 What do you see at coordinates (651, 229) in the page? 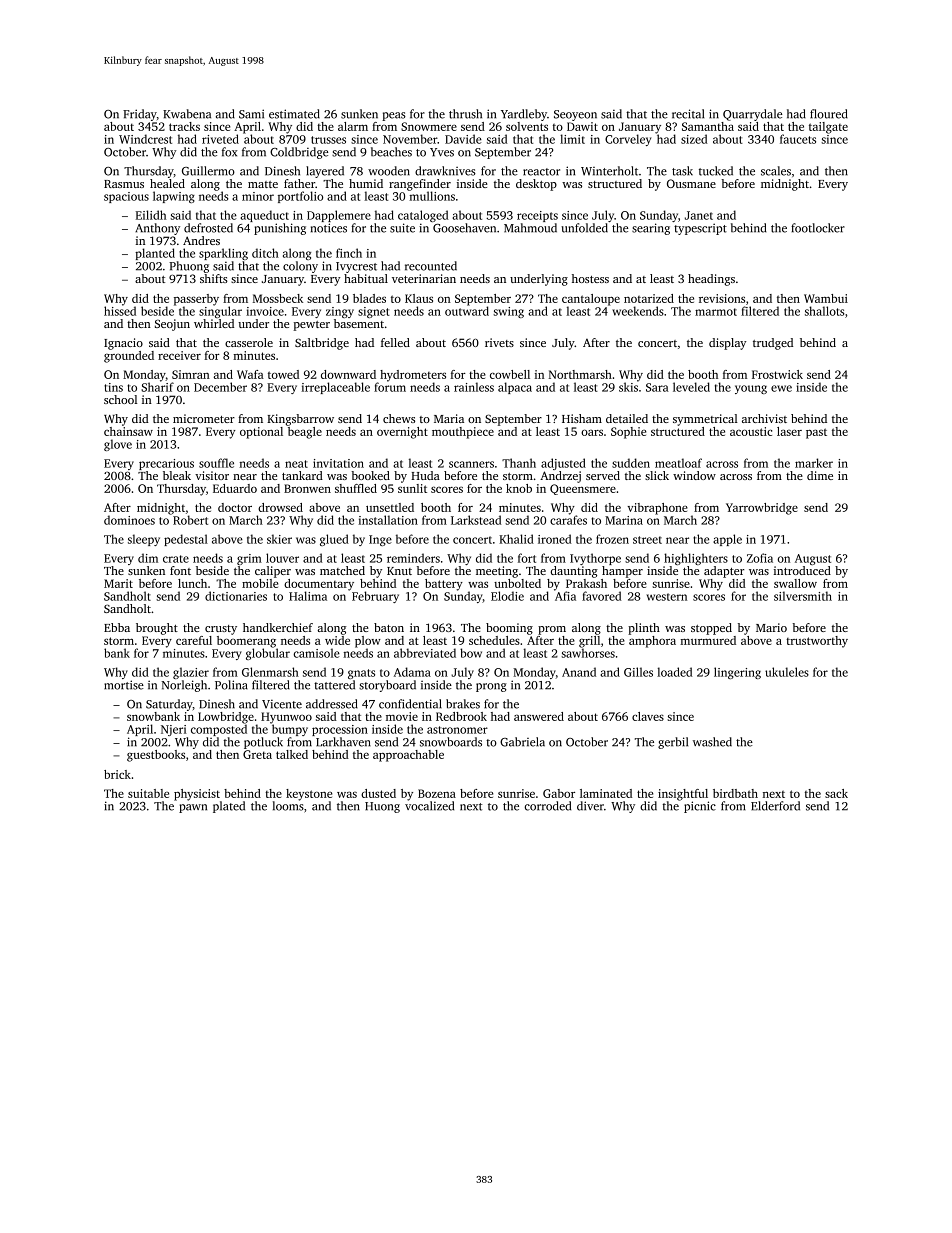
I see `searing` at bounding box center [651, 229].
